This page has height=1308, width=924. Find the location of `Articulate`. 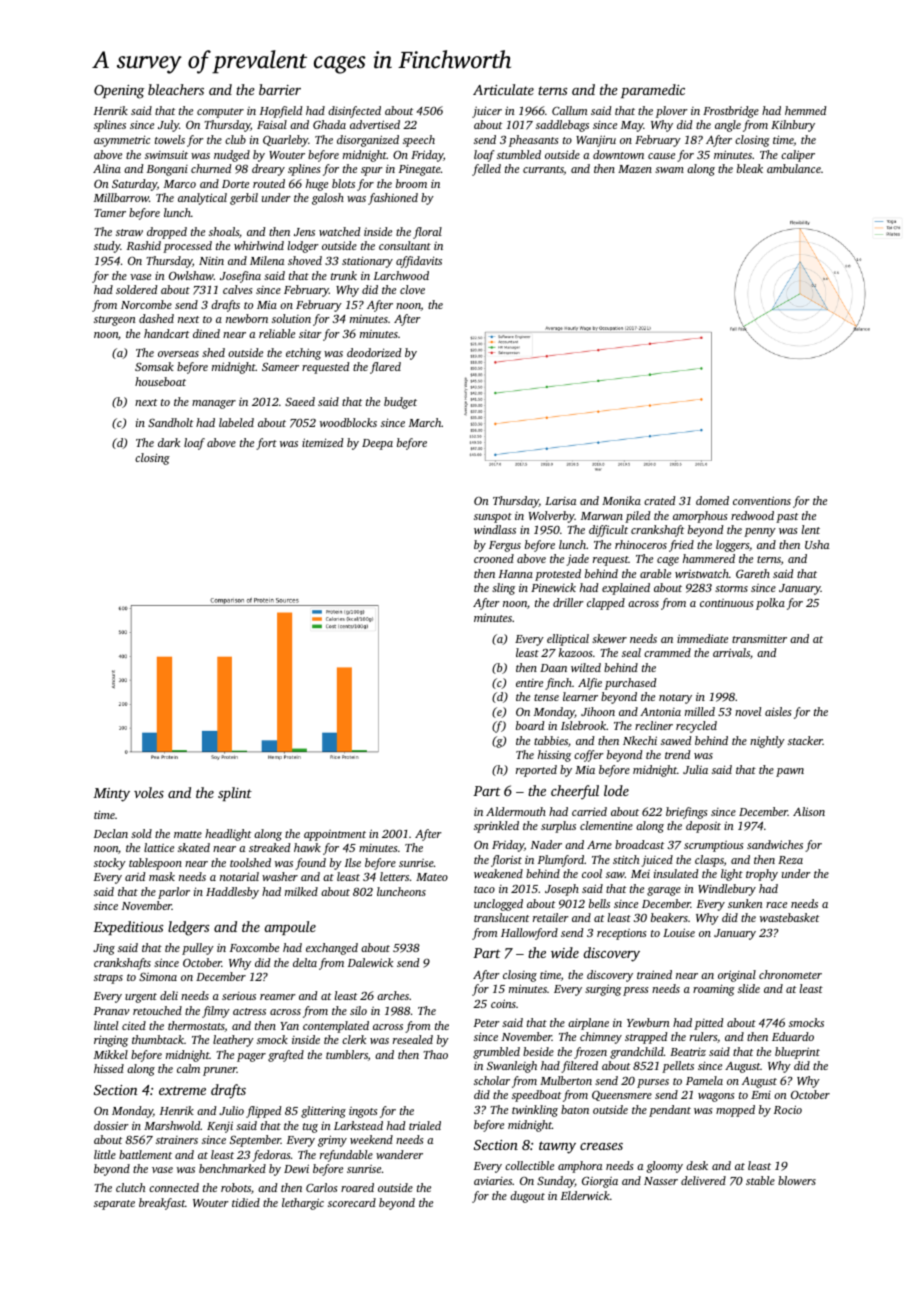

Articulate is located at coordinates (503, 89).
